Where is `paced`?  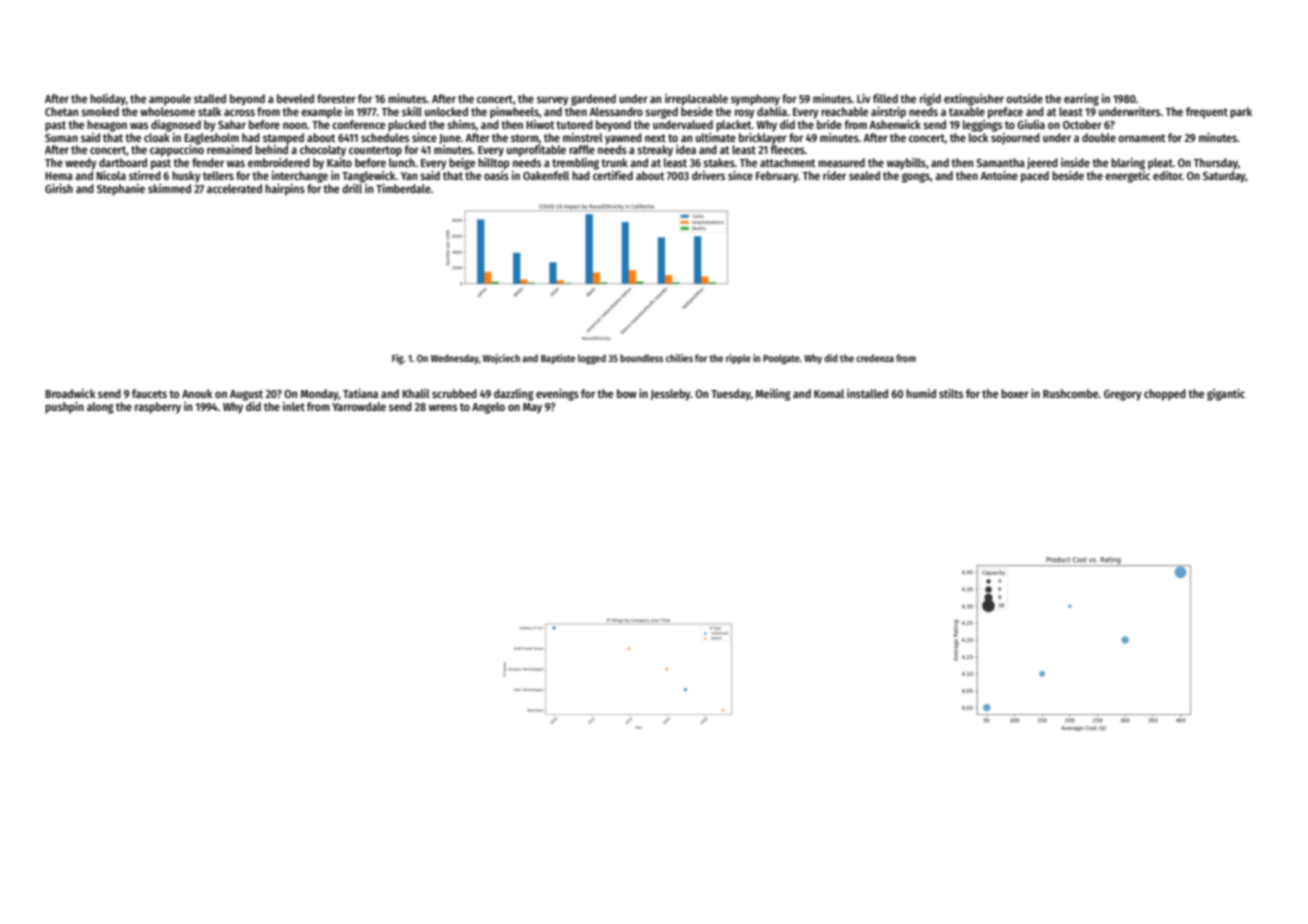 paced is located at coordinates (1035, 177).
